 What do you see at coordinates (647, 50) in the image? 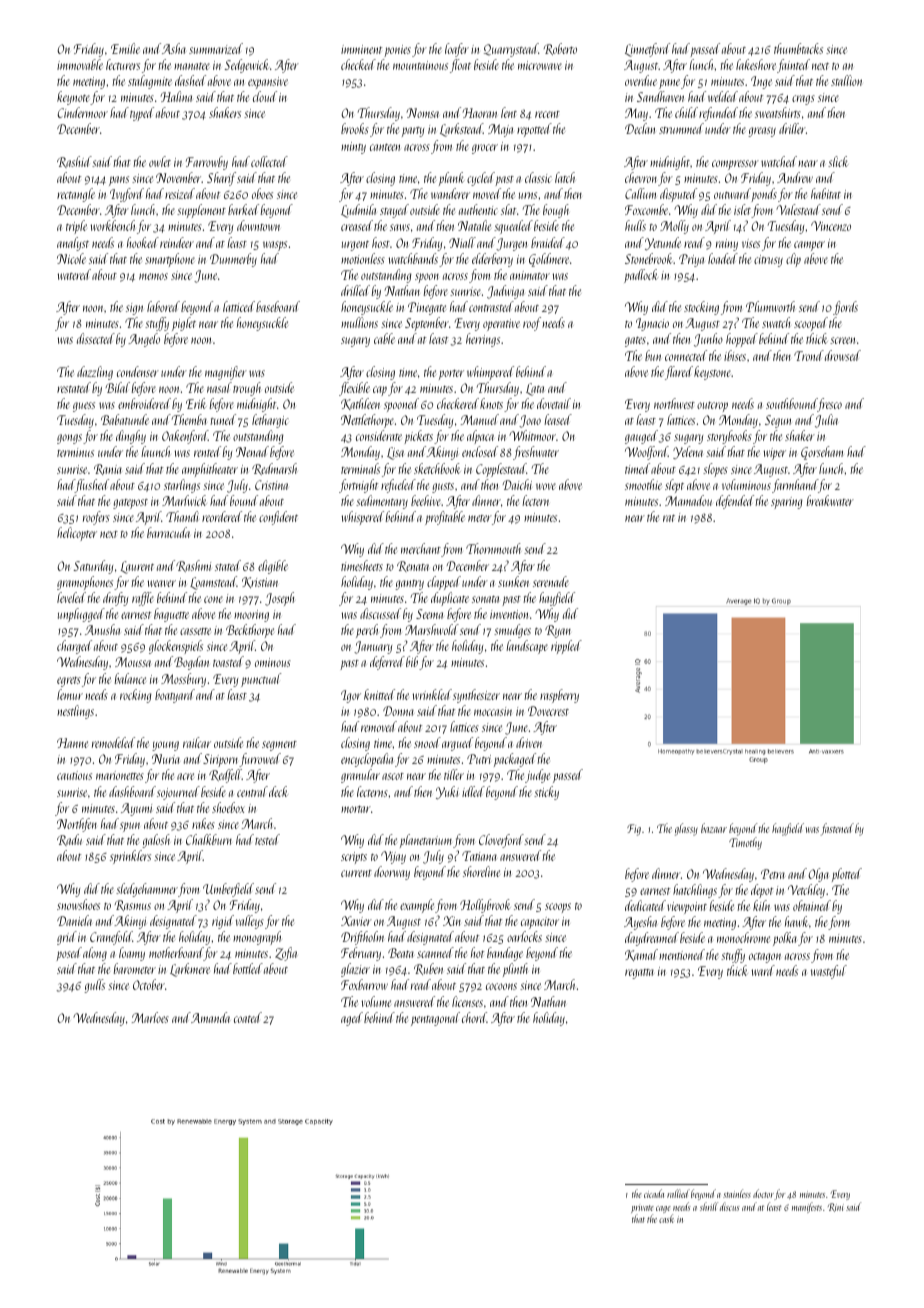
I see `Linnetford` at bounding box center [647, 50].
